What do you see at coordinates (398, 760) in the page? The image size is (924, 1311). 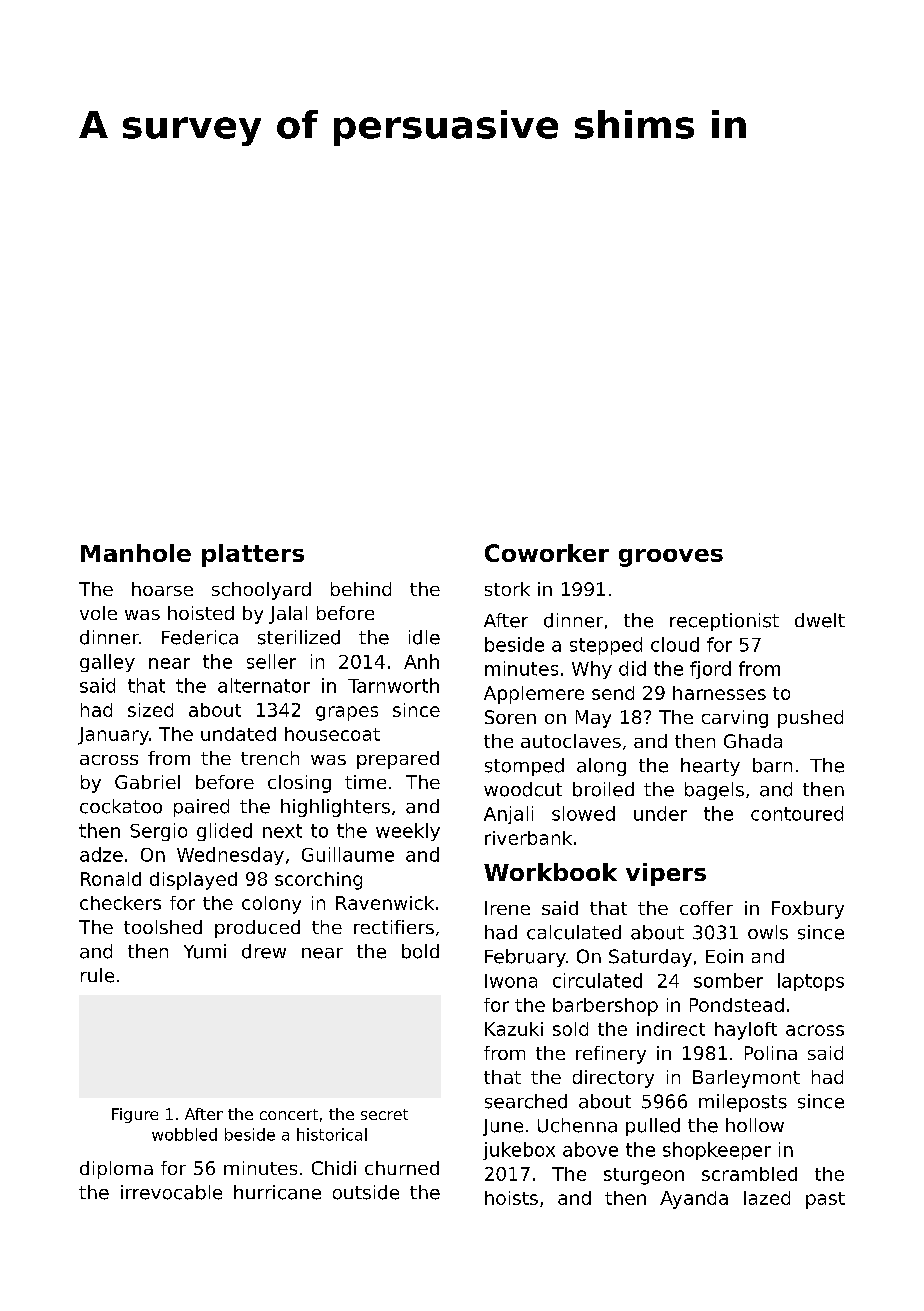 I see `prepared` at bounding box center [398, 760].
